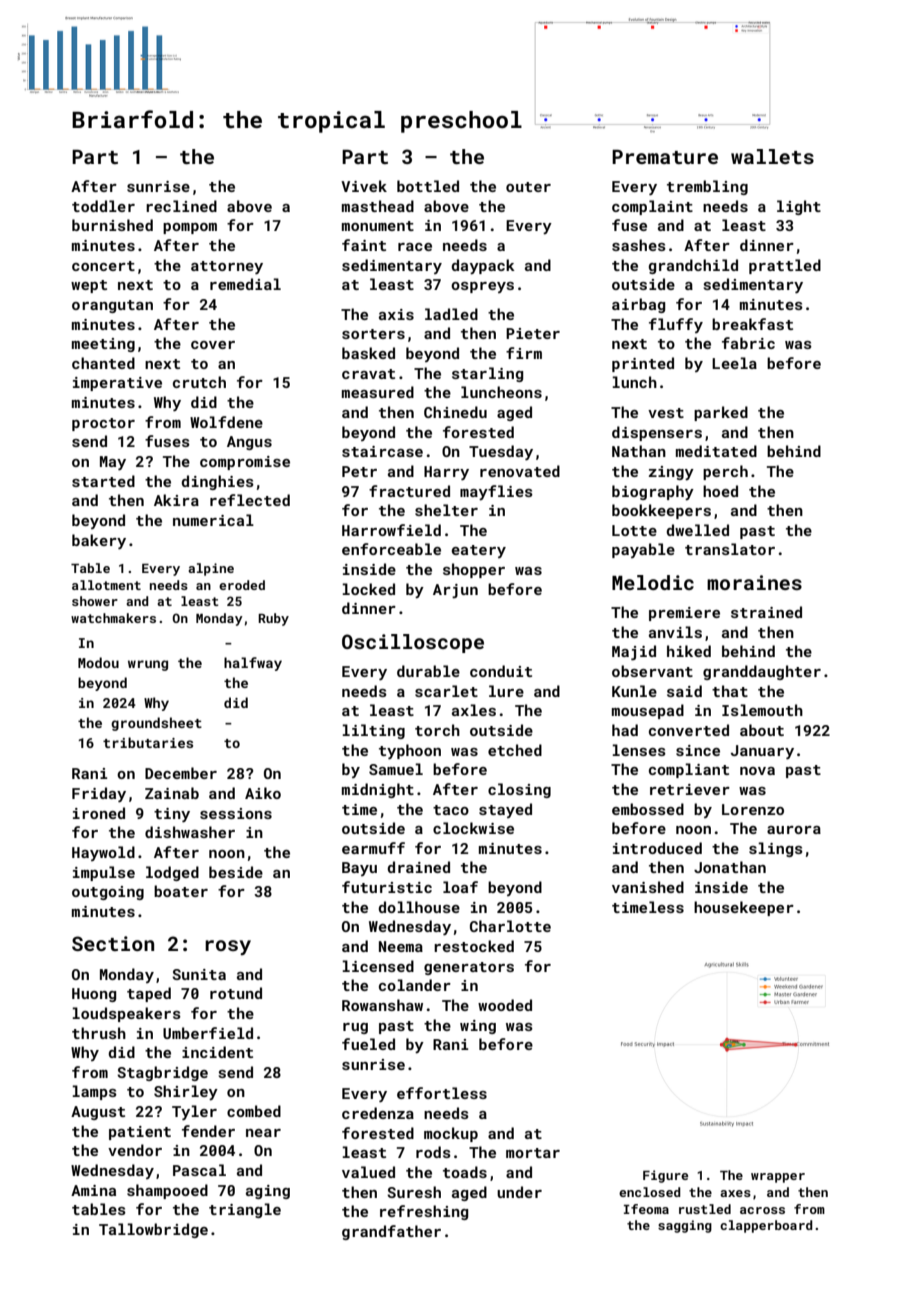 This screenshot has width=908, height=1316. What do you see at coordinates (661, 511) in the screenshot?
I see `bookkeepers` at bounding box center [661, 511].
